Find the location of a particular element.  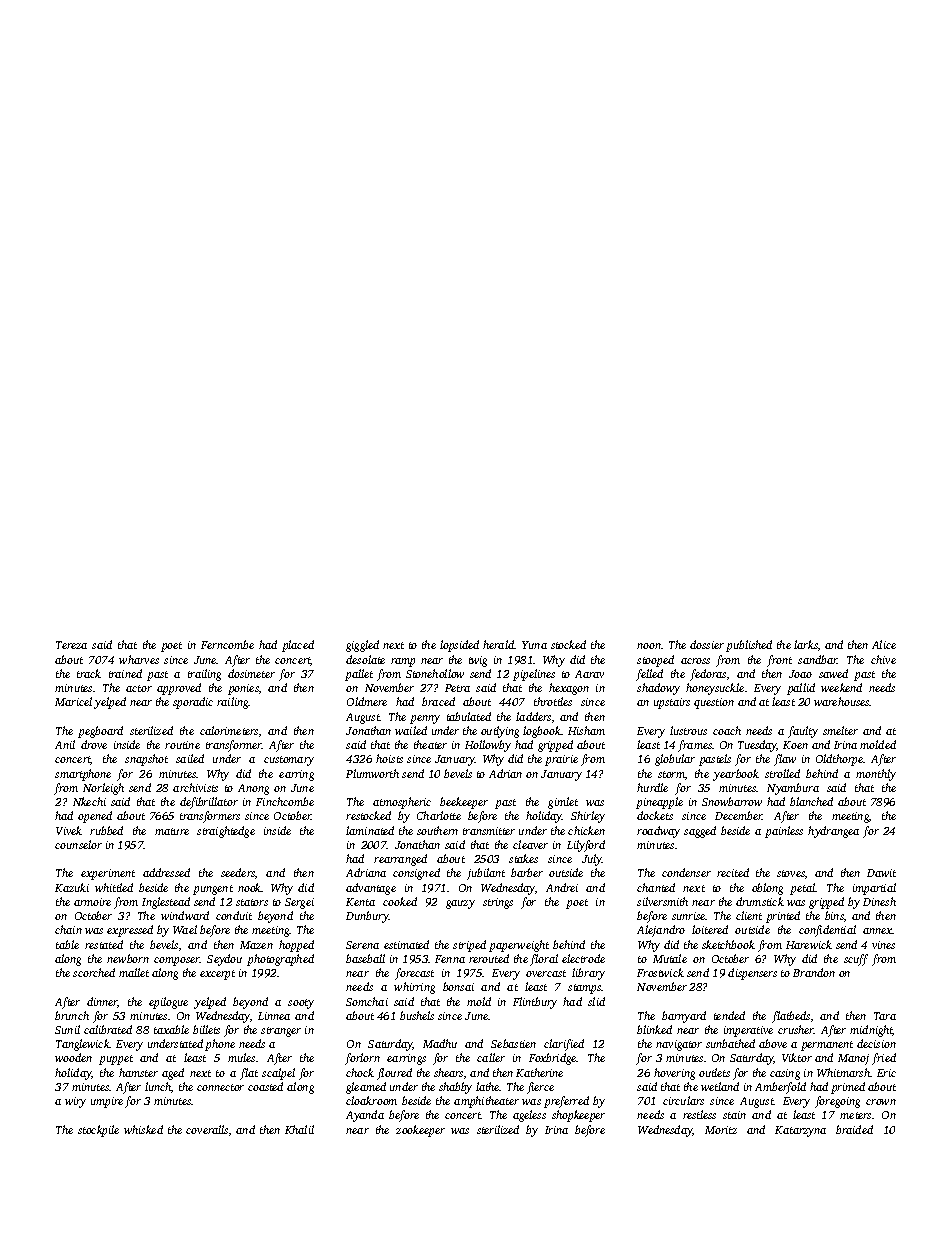

conduit is located at coordinates (234, 915).
